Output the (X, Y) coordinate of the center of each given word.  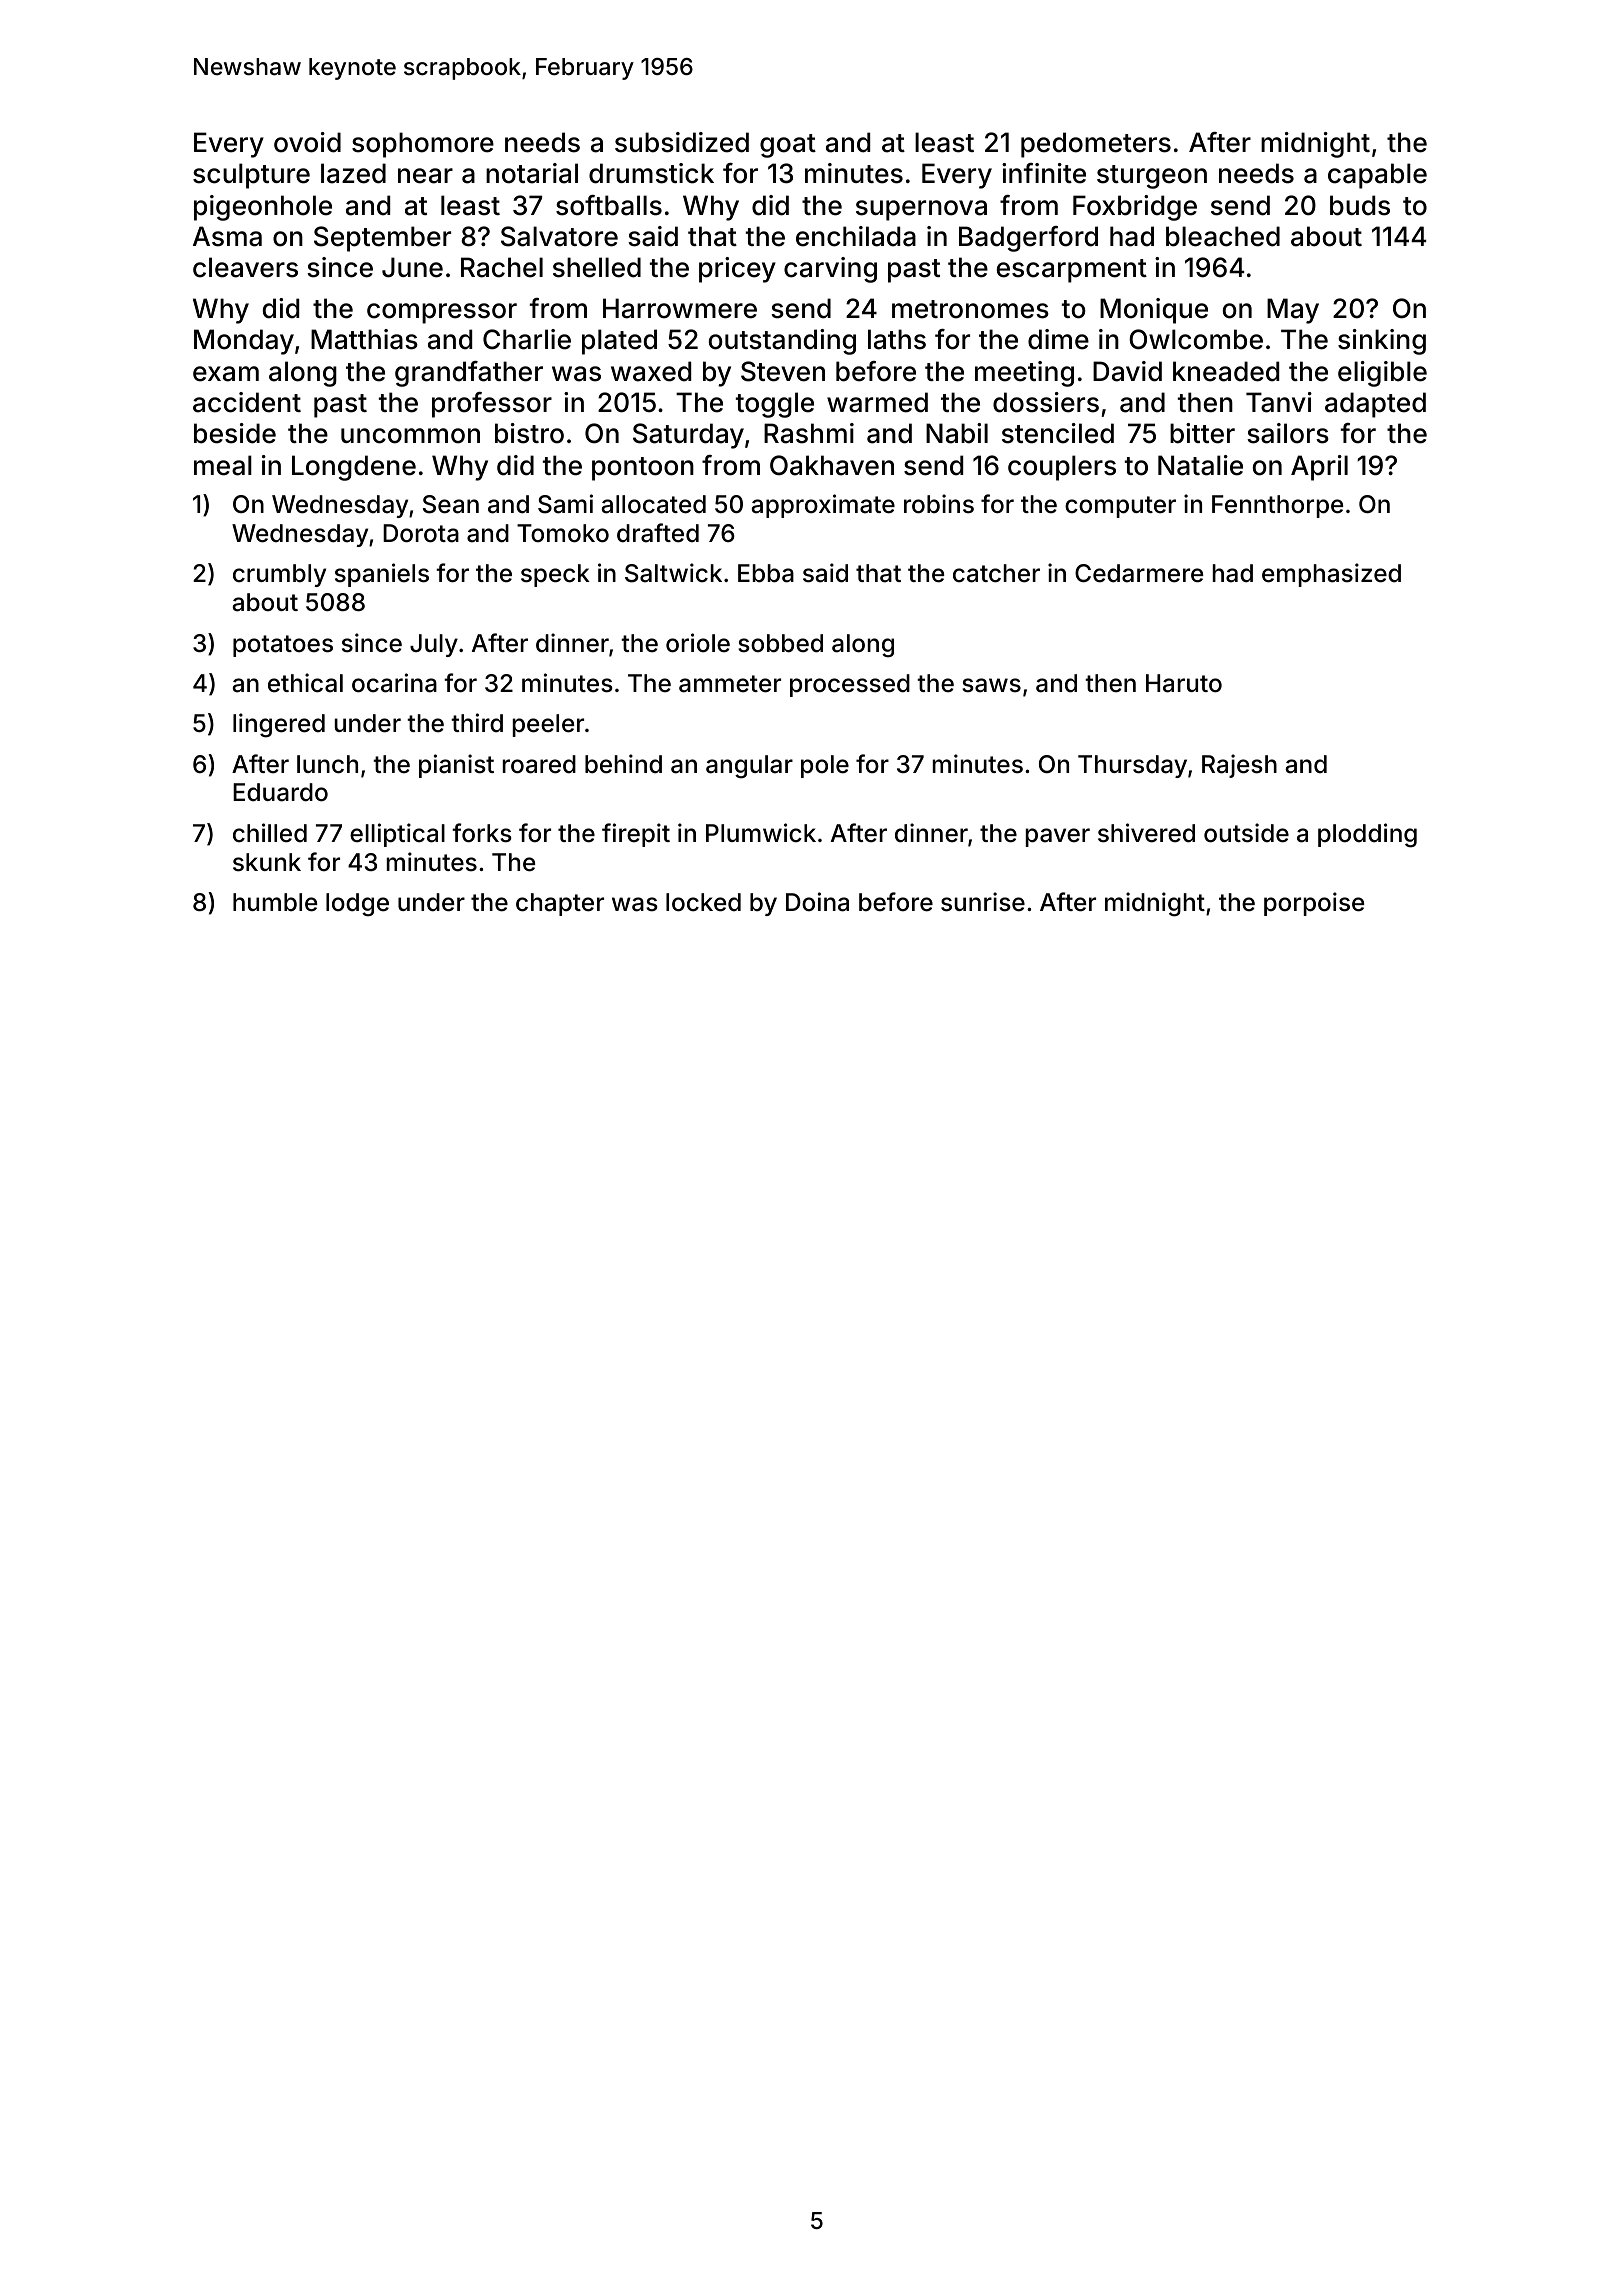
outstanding (782, 342)
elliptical (397, 835)
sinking (1382, 342)
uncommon (410, 436)
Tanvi (1279, 402)
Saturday (688, 436)
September (382, 239)
